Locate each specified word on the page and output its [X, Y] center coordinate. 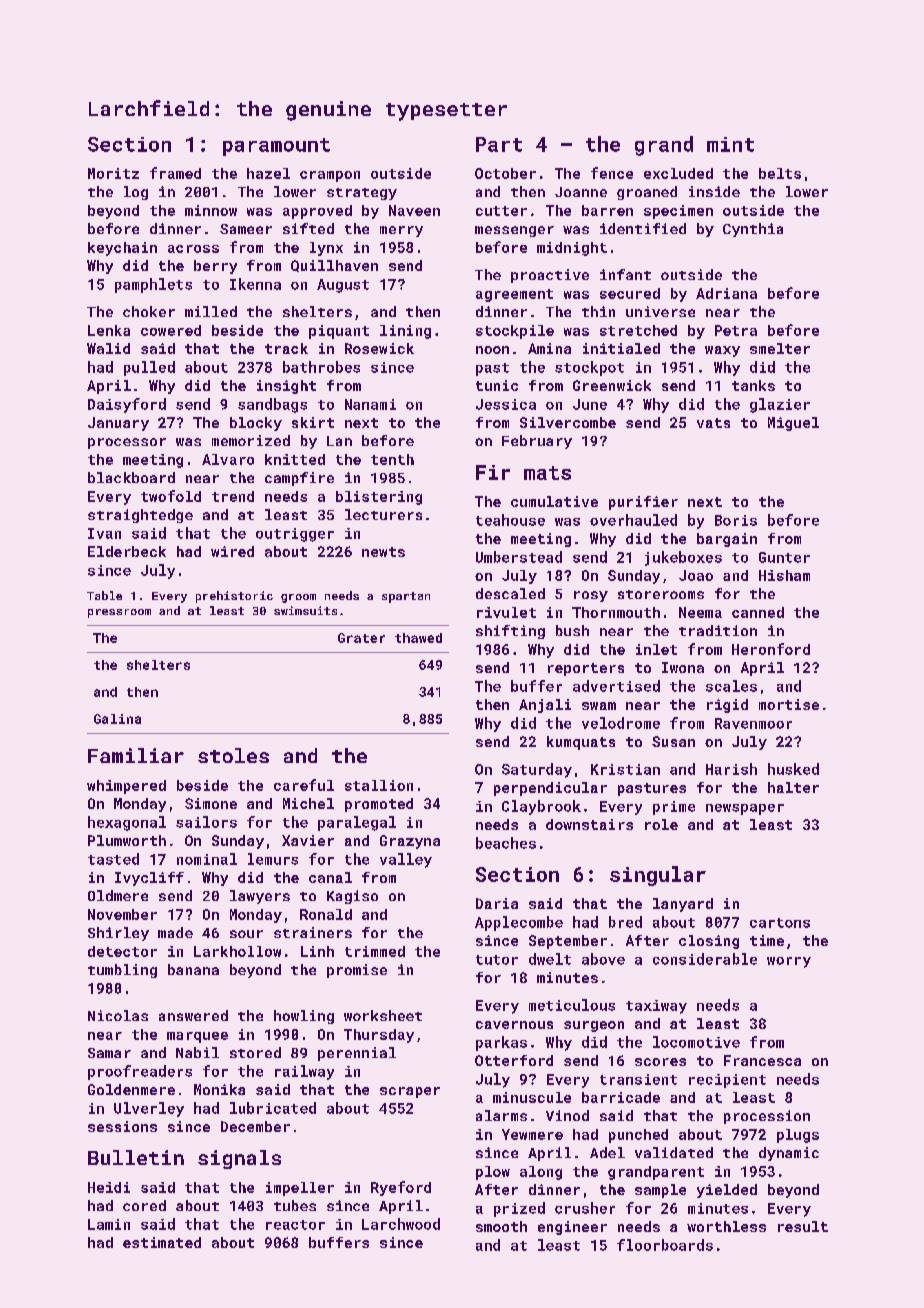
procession [767, 1117]
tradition [718, 630]
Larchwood [401, 1224]
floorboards [665, 1245]
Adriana [726, 293]
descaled [510, 593]
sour [246, 934]
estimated [162, 1242]
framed [175, 173]
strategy [362, 194]
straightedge [140, 516]
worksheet [383, 1015]
